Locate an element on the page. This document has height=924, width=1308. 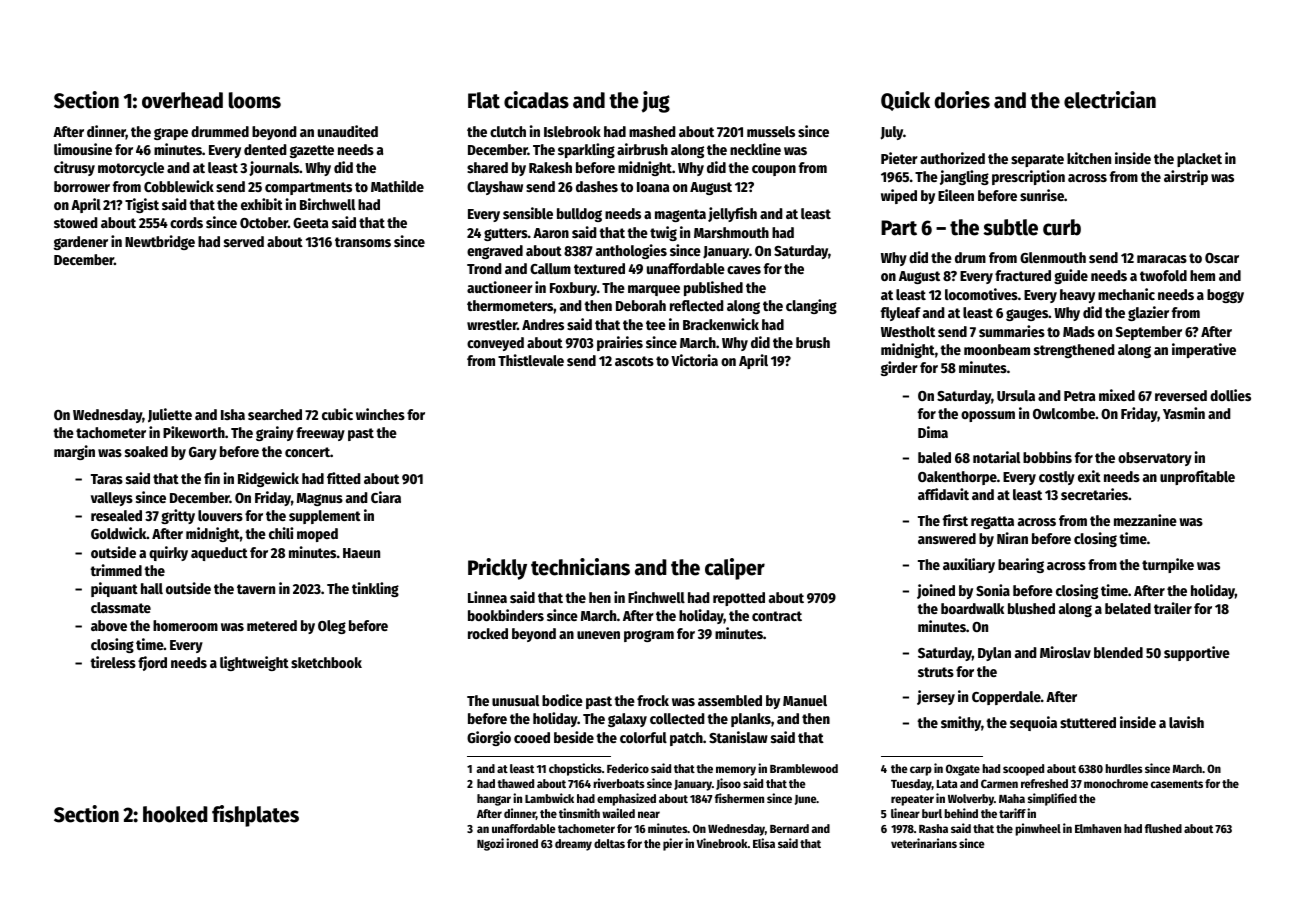
hooked is located at coordinates (175, 814).
